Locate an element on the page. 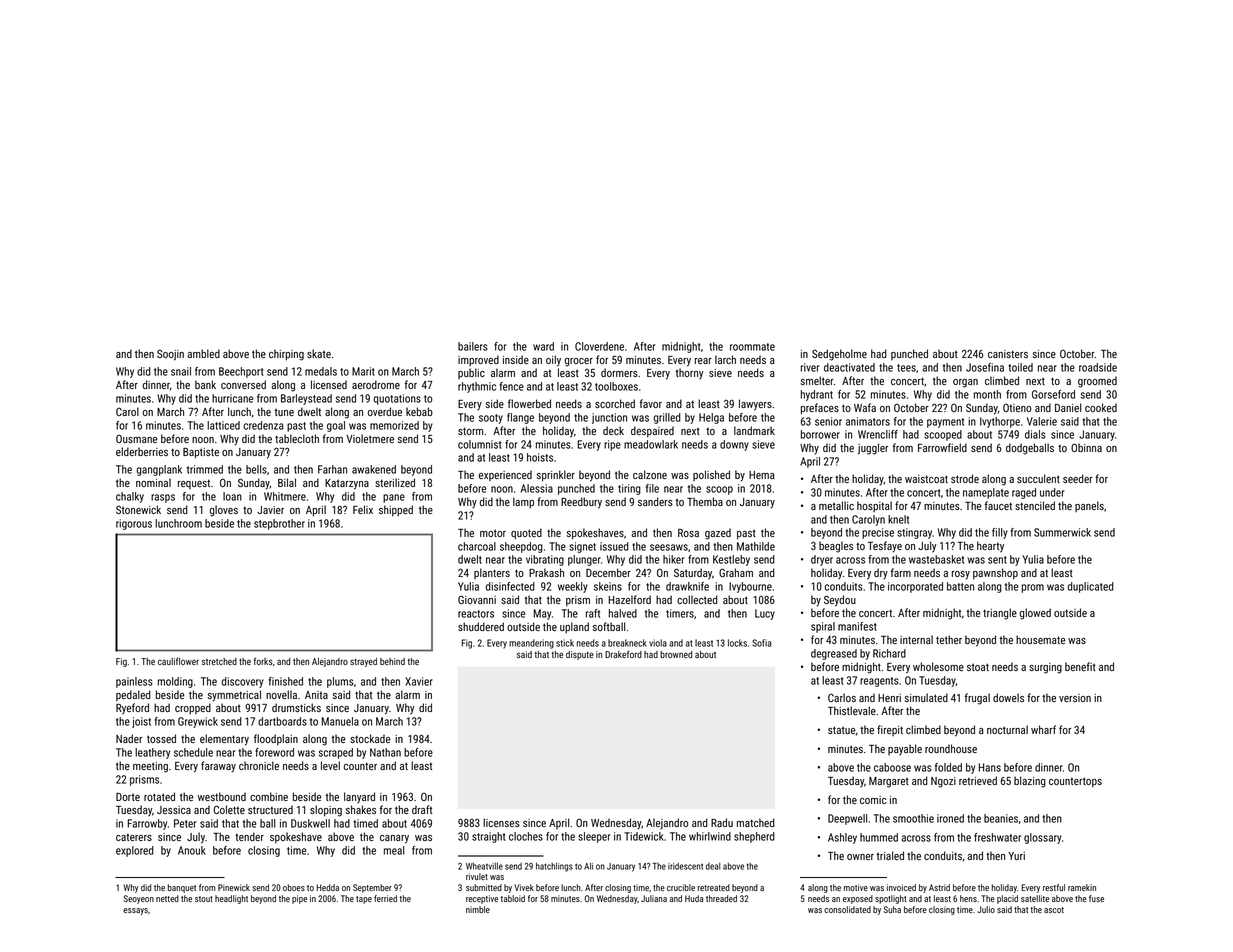  Soojin is located at coordinates (170, 355).
